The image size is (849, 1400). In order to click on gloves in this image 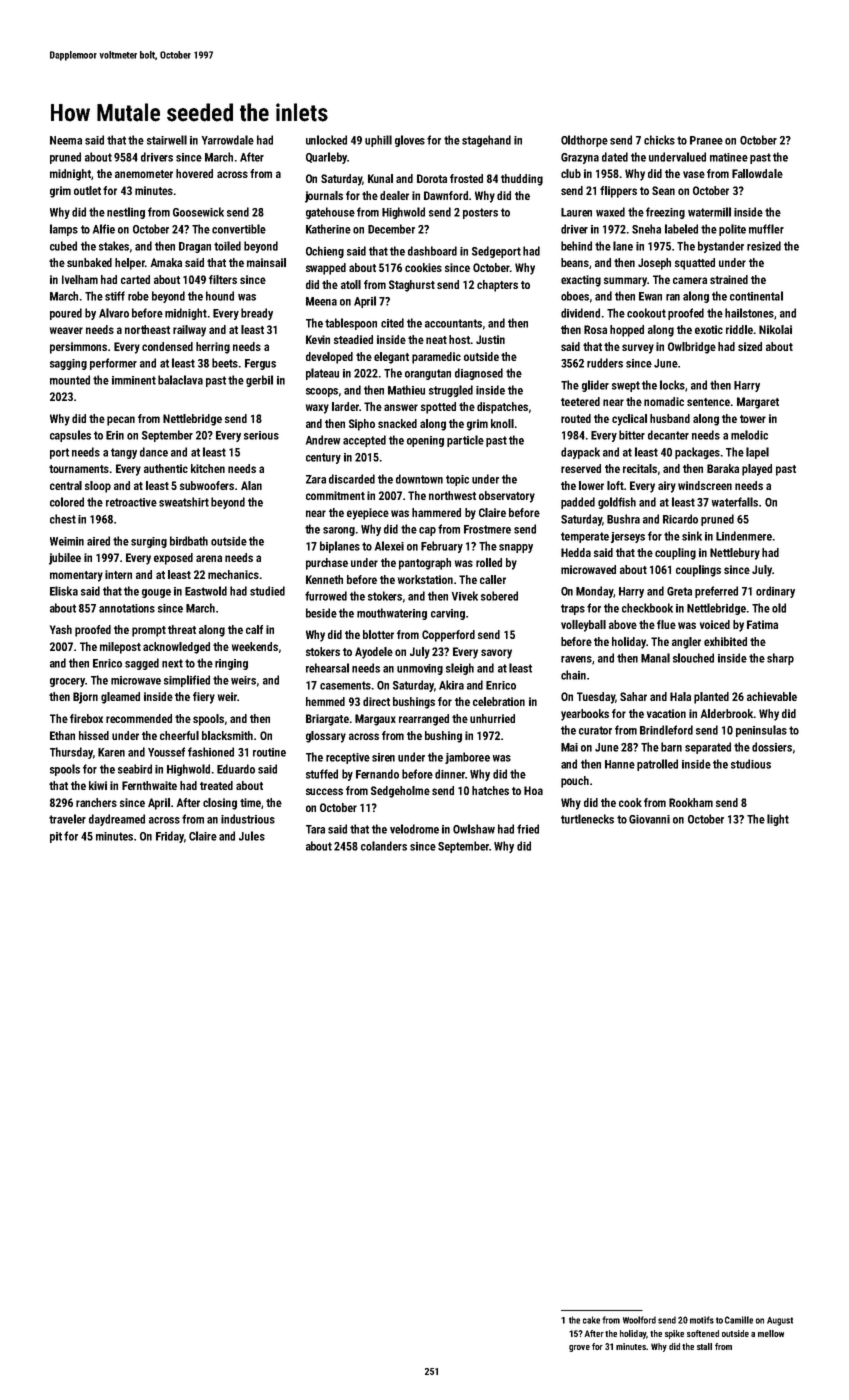, I will do `click(410, 141)`.
